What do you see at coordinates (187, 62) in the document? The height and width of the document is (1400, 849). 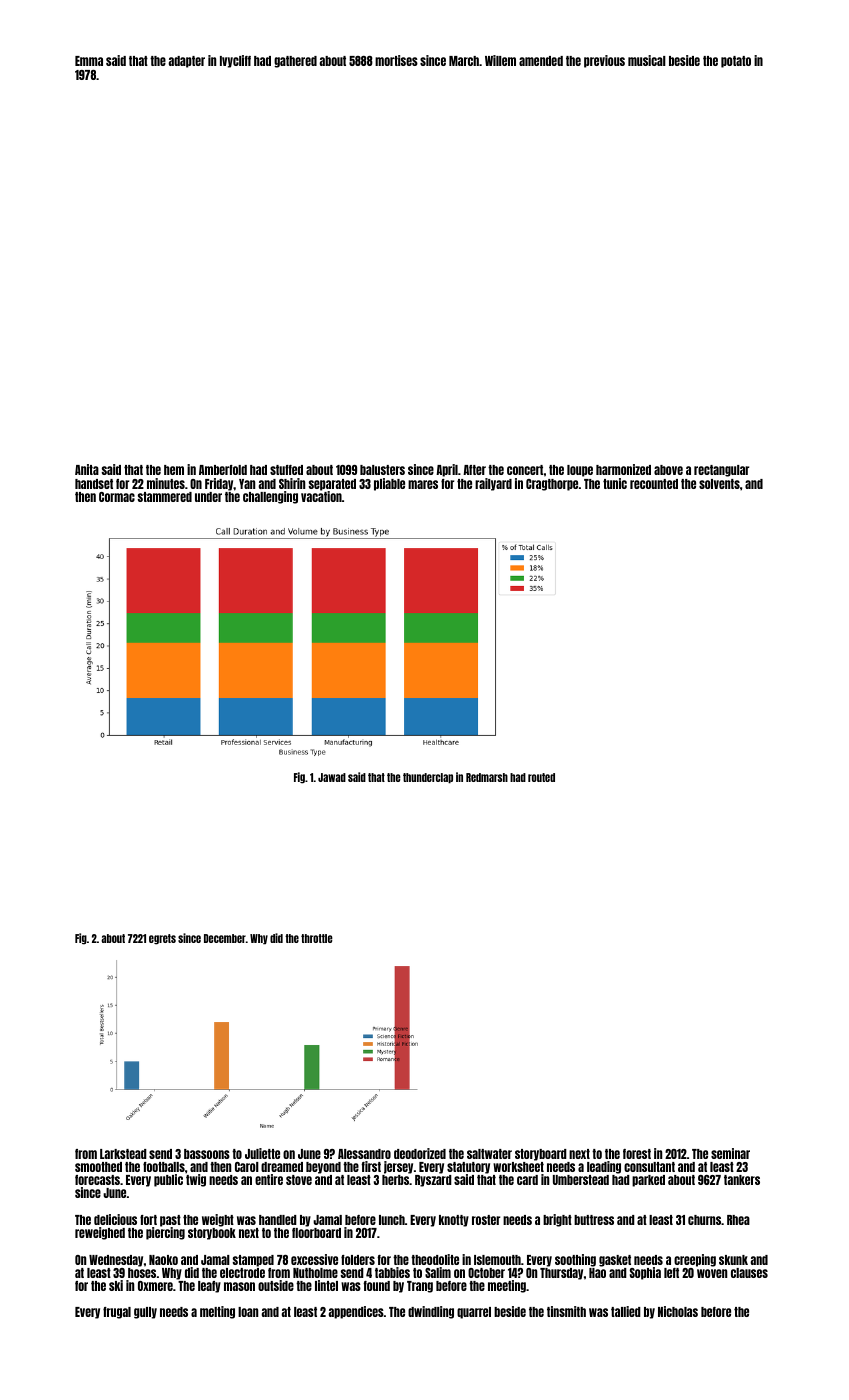 I see `adapter` at bounding box center [187, 62].
